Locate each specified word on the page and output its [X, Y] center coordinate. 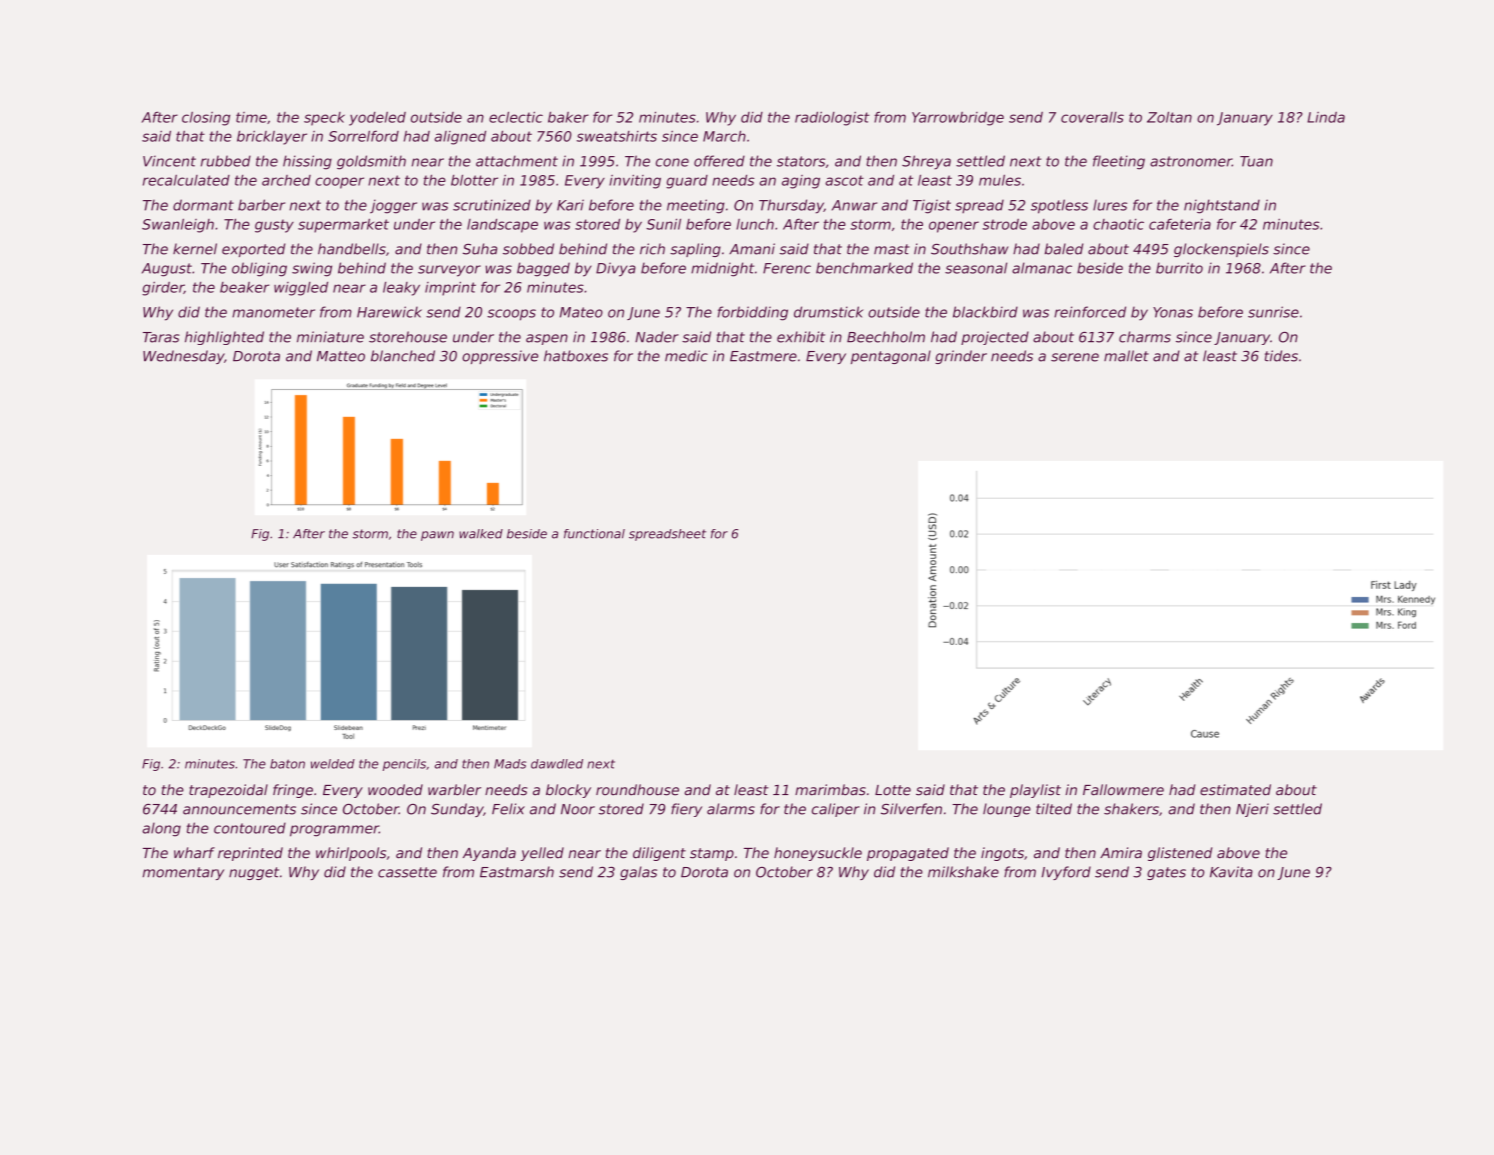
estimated [1235, 790]
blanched [403, 356]
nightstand [1222, 206]
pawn [437, 536]
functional [594, 534]
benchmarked [864, 268]
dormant [203, 205]
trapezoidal [228, 791]
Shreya [926, 162]
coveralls [1092, 117]
